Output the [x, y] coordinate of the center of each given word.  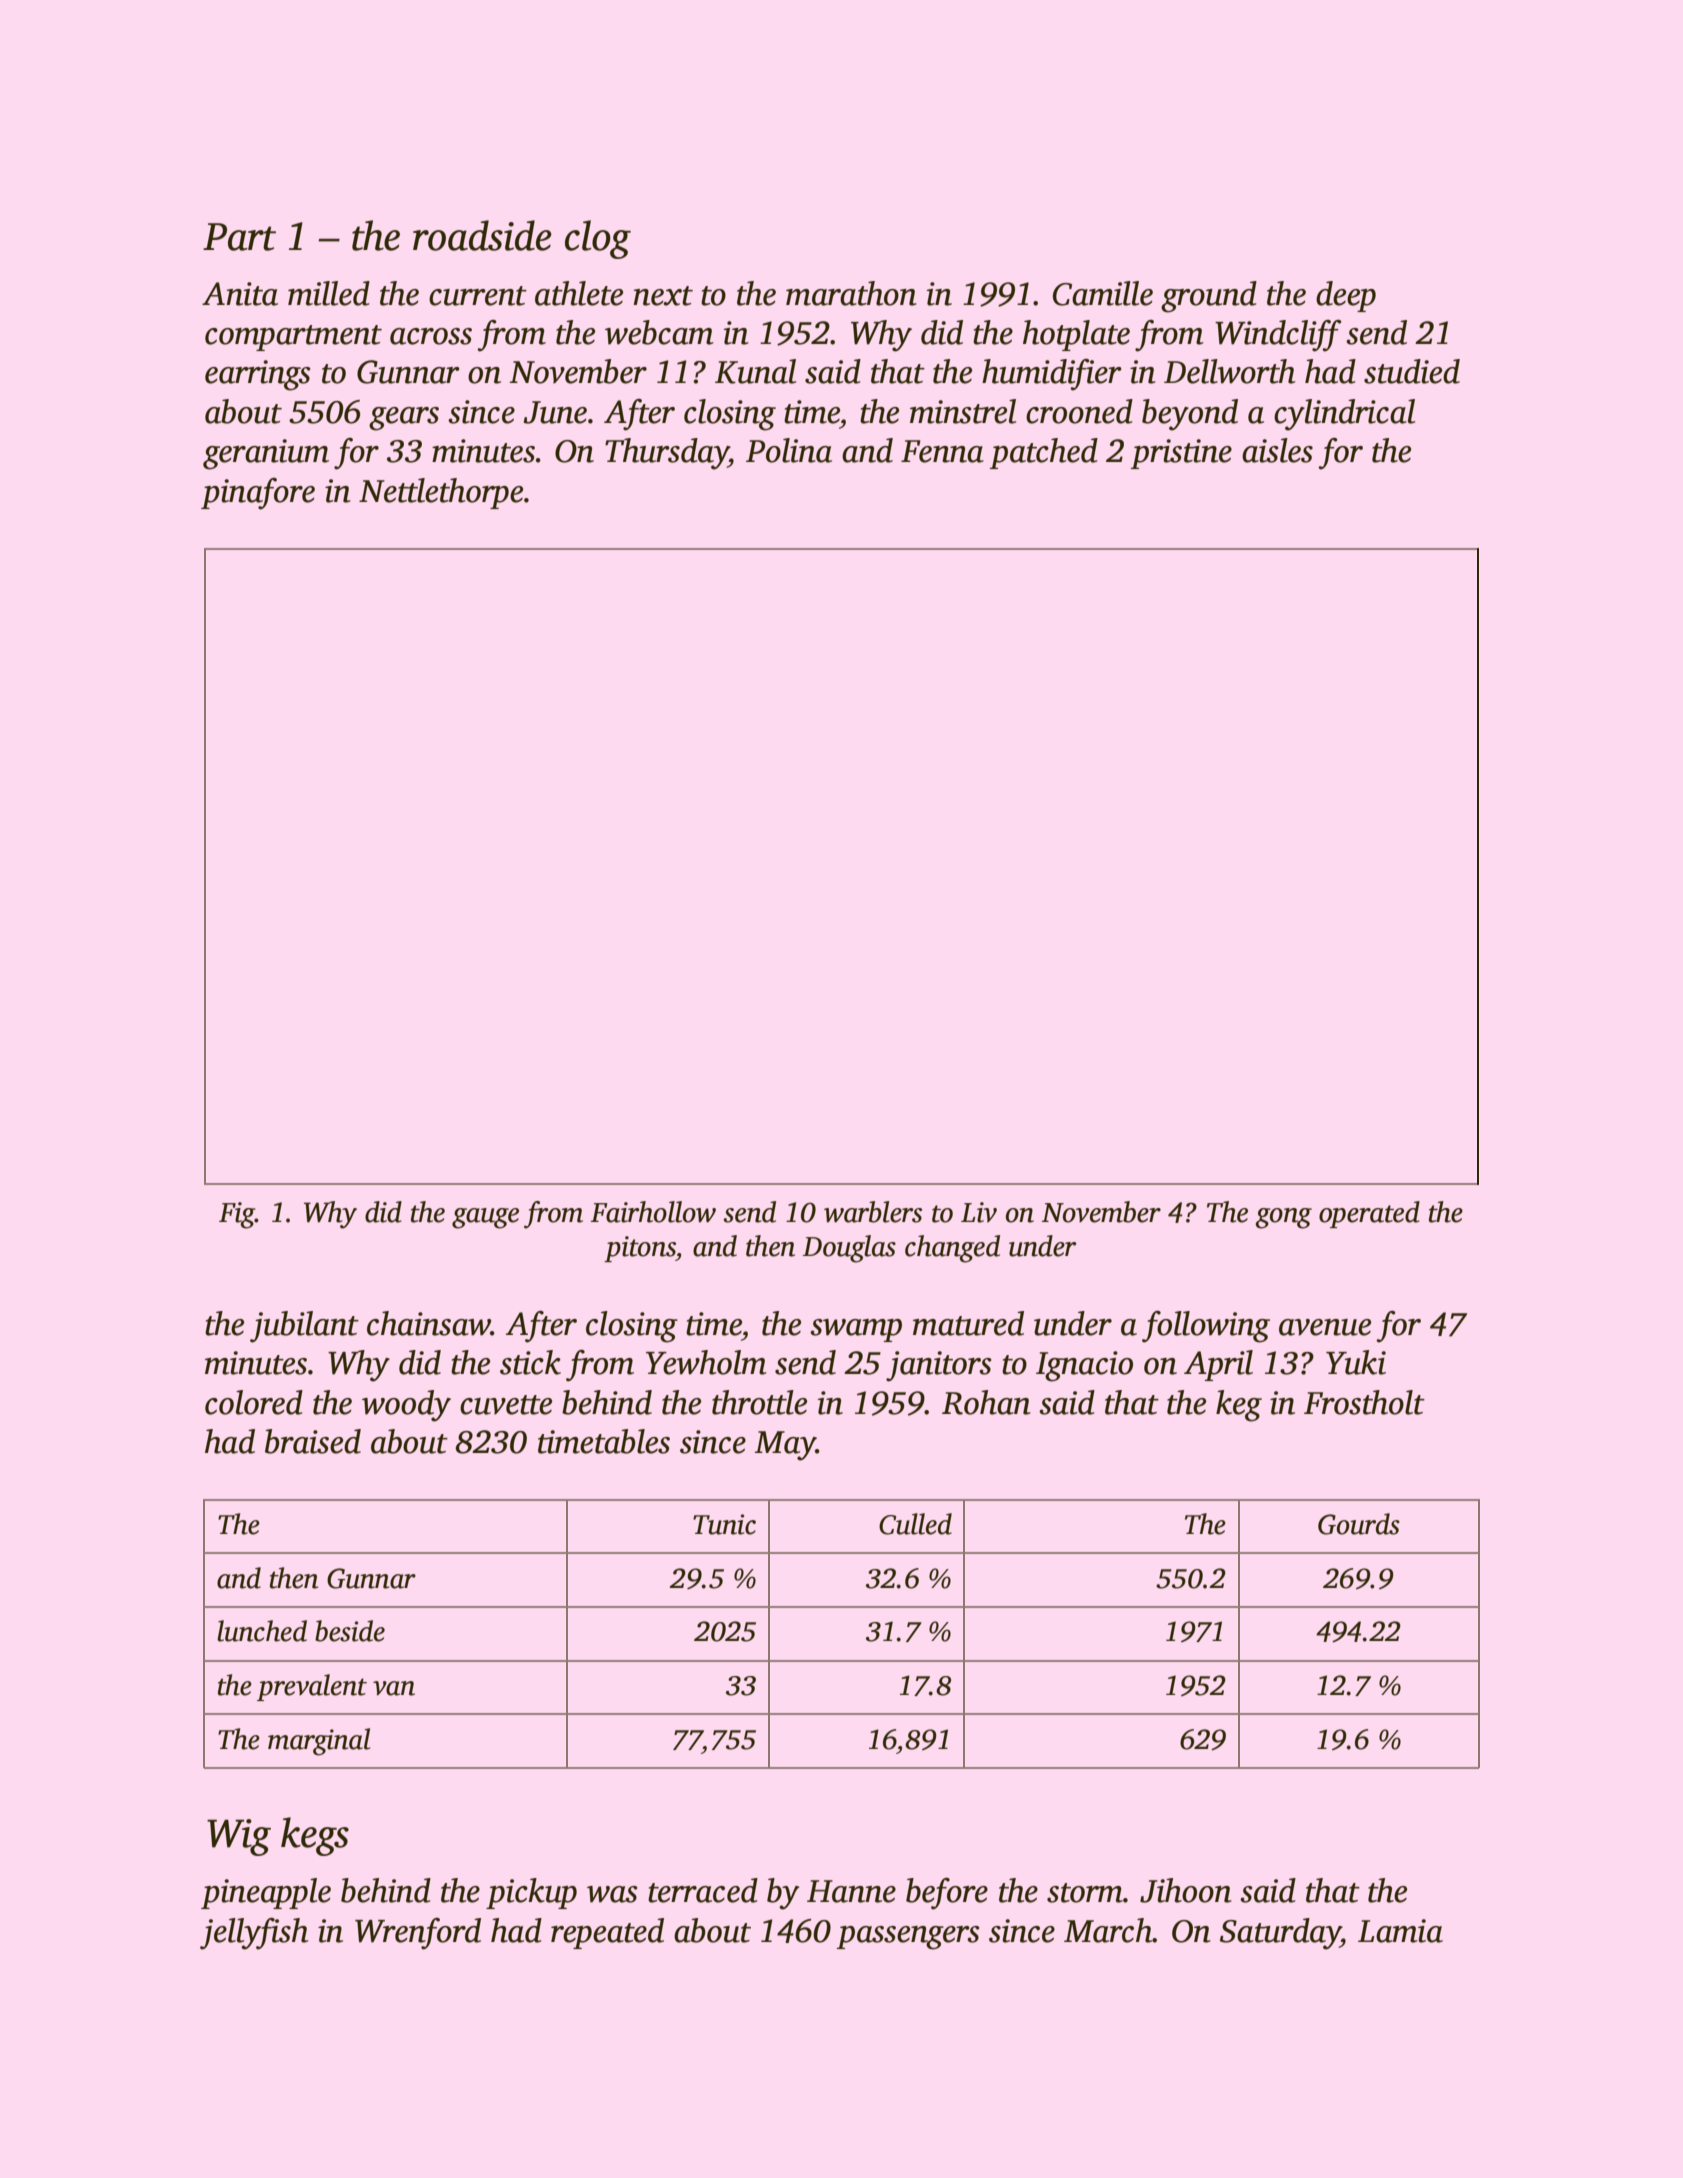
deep [1346, 296]
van [394, 1688]
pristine [1181, 454]
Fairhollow [653, 1212]
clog [598, 239]
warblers [873, 1212]
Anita [240, 294]
